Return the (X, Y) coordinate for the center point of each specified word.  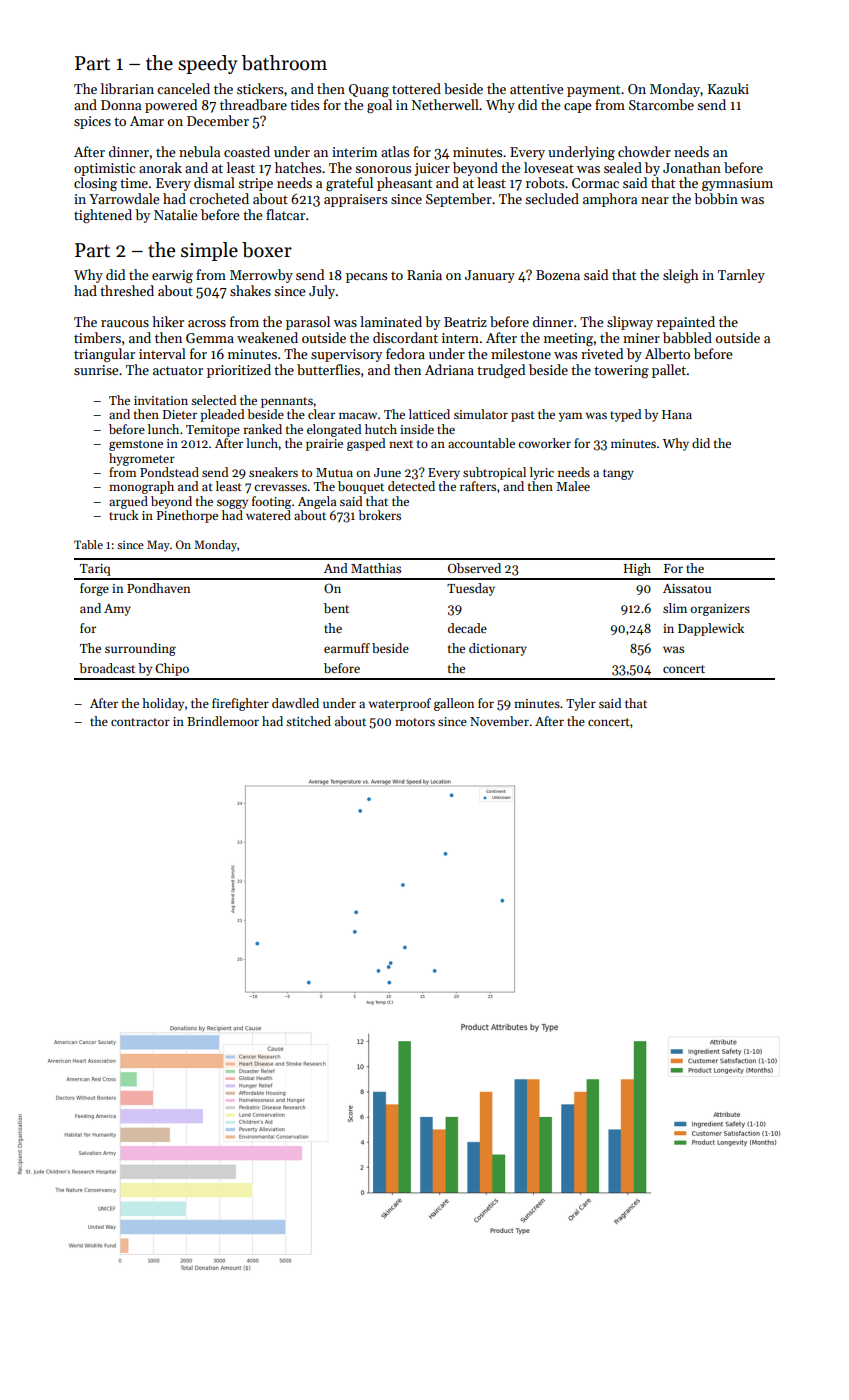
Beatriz (465, 322)
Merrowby (261, 276)
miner (641, 338)
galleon (454, 704)
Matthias (376, 568)
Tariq (95, 570)
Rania (424, 275)
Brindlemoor (223, 721)
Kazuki (728, 88)
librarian (127, 88)
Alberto (667, 353)
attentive (536, 89)
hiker (168, 321)
